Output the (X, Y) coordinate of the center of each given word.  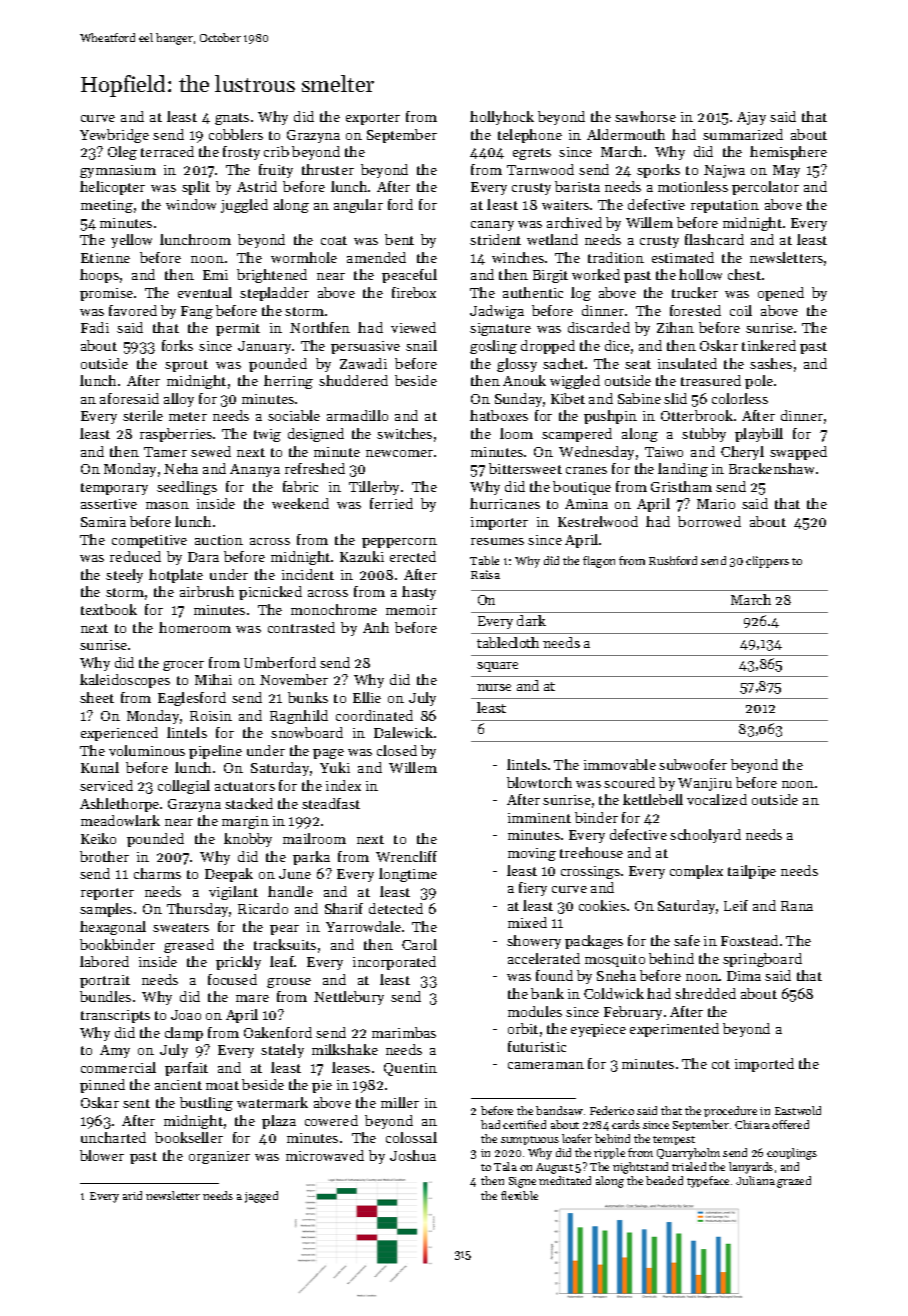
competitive (149, 541)
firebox (414, 292)
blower (102, 1155)
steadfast (331, 803)
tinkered (769, 345)
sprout (186, 366)
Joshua (413, 1155)
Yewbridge (114, 136)
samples (106, 910)
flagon (599, 562)
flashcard (714, 239)
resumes (497, 541)
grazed (794, 1182)
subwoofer (693, 764)
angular (358, 206)
